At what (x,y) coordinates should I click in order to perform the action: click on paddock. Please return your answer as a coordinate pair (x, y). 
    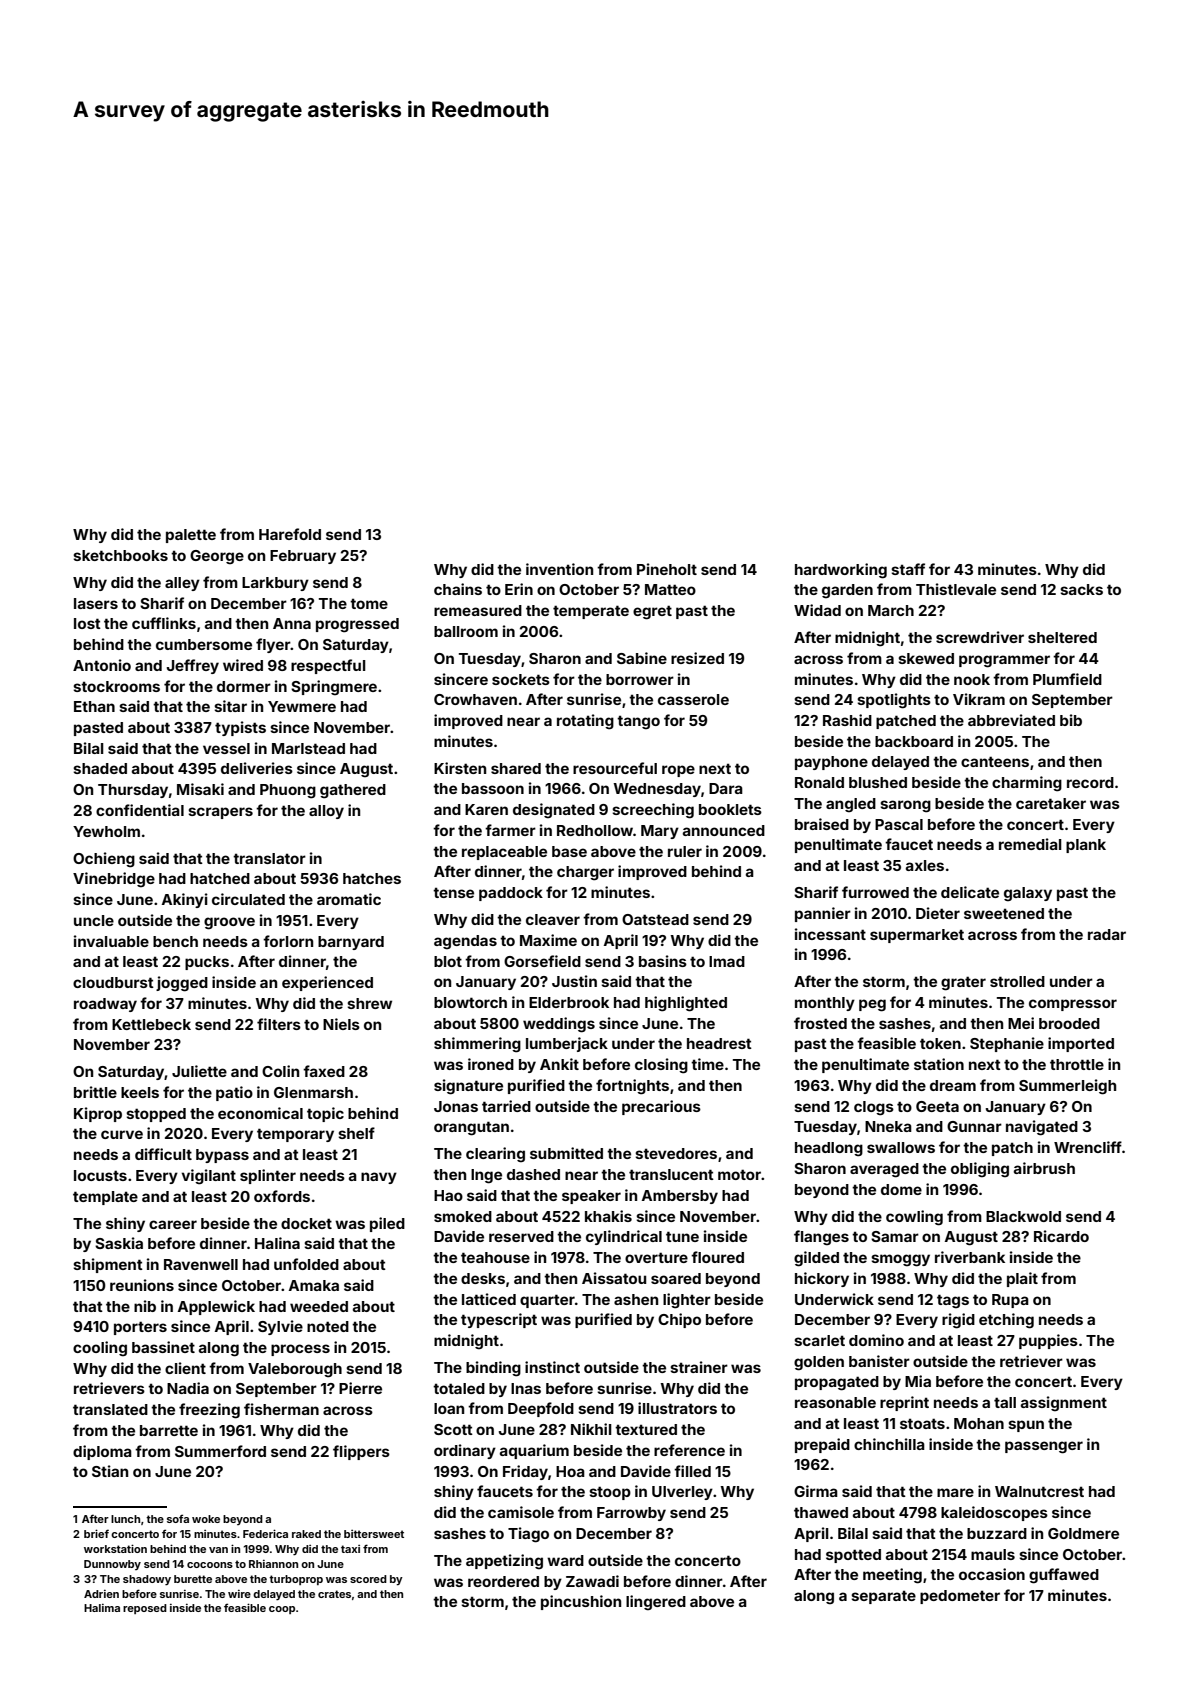
    Looking at the image, I should click on (511, 894).
